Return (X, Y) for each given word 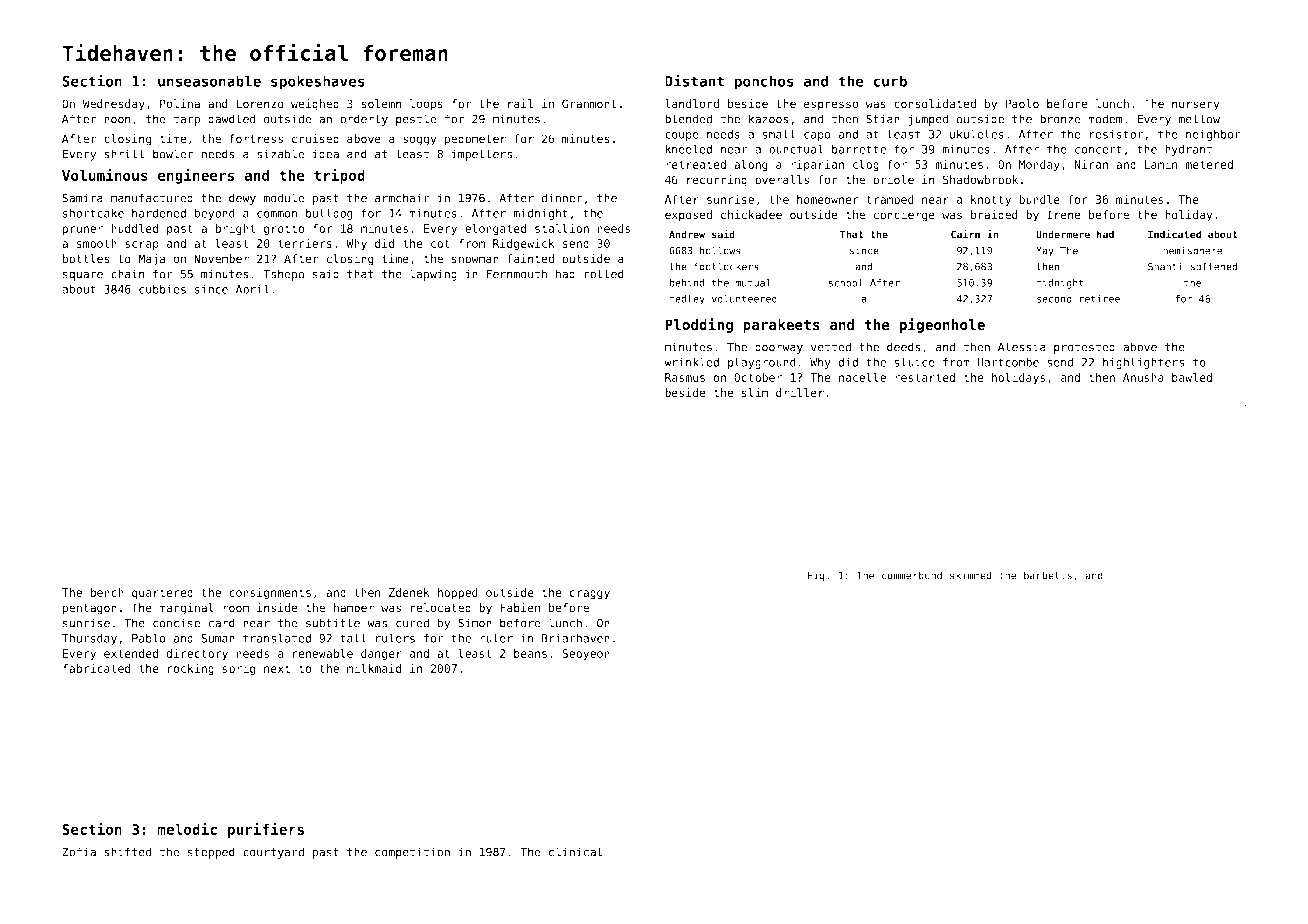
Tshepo (284, 275)
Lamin (1161, 164)
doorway (779, 348)
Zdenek (409, 592)
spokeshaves (318, 82)
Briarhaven (576, 638)
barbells (1048, 575)
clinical (575, 852)
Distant (694, 80)
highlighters (1143, 363)
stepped (211, 853)
